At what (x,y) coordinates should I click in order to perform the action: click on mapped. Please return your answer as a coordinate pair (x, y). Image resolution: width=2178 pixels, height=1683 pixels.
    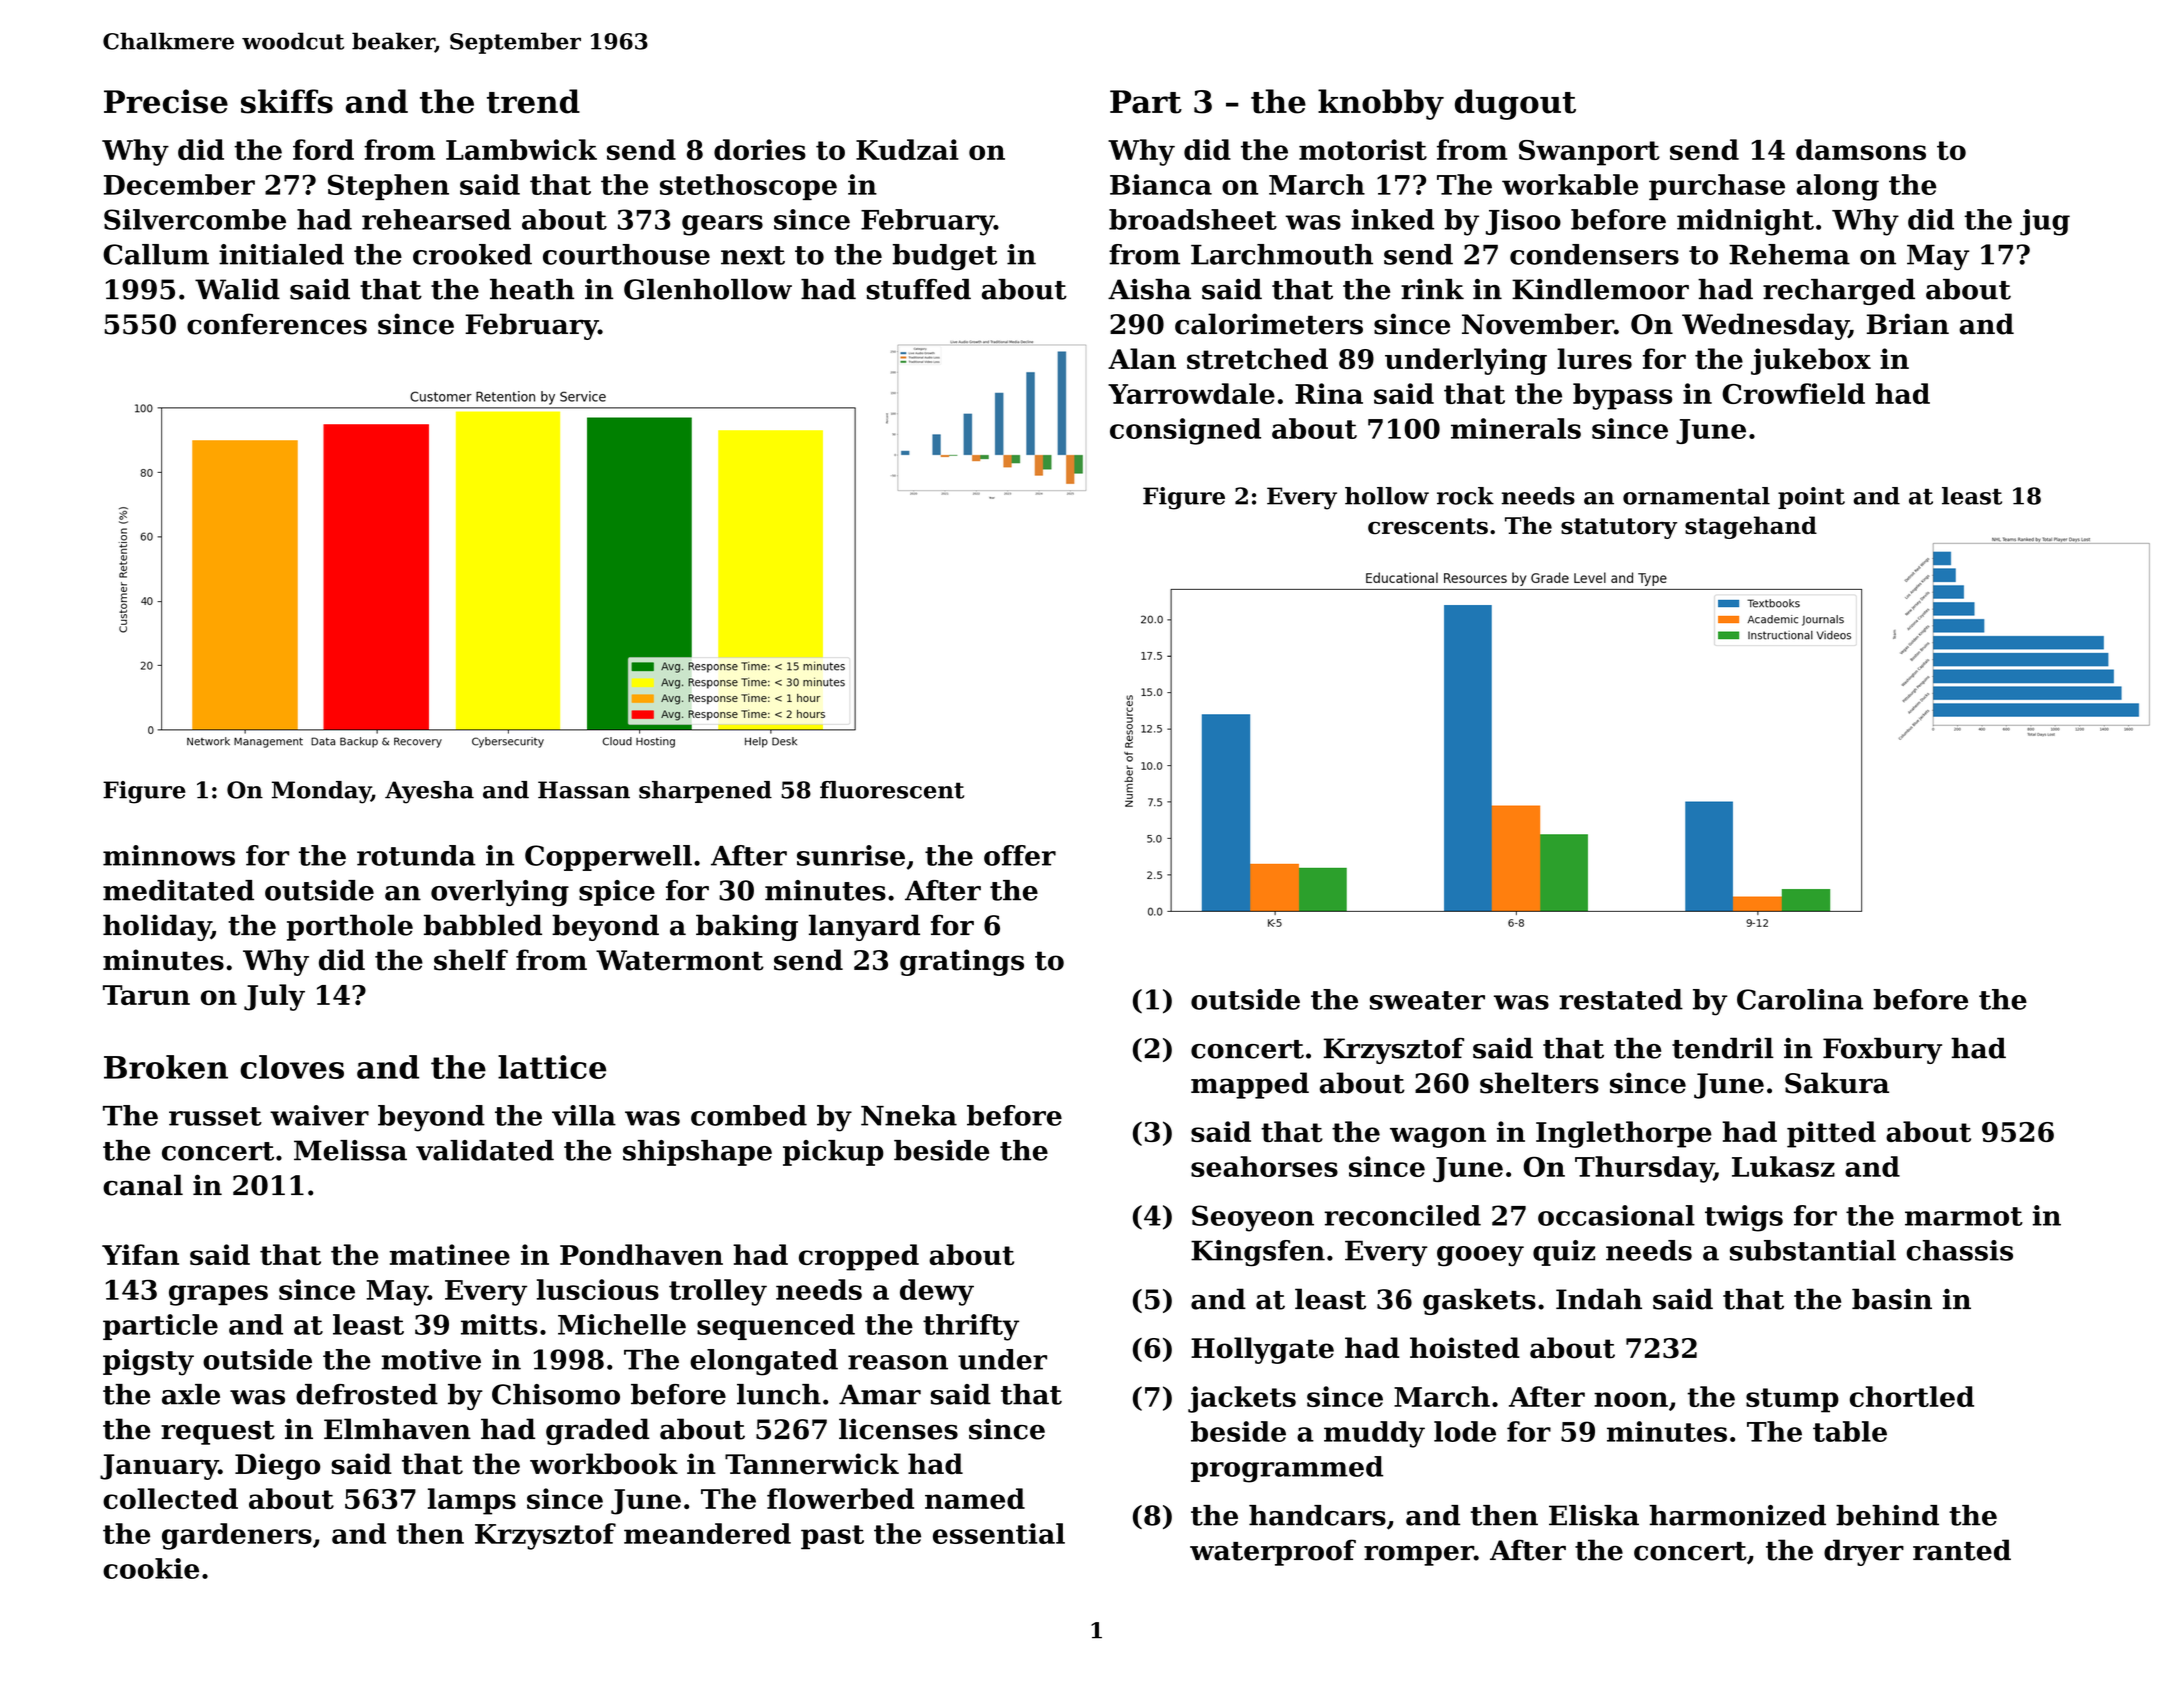
    Looking at the image, I should click on (1250, 1085).
